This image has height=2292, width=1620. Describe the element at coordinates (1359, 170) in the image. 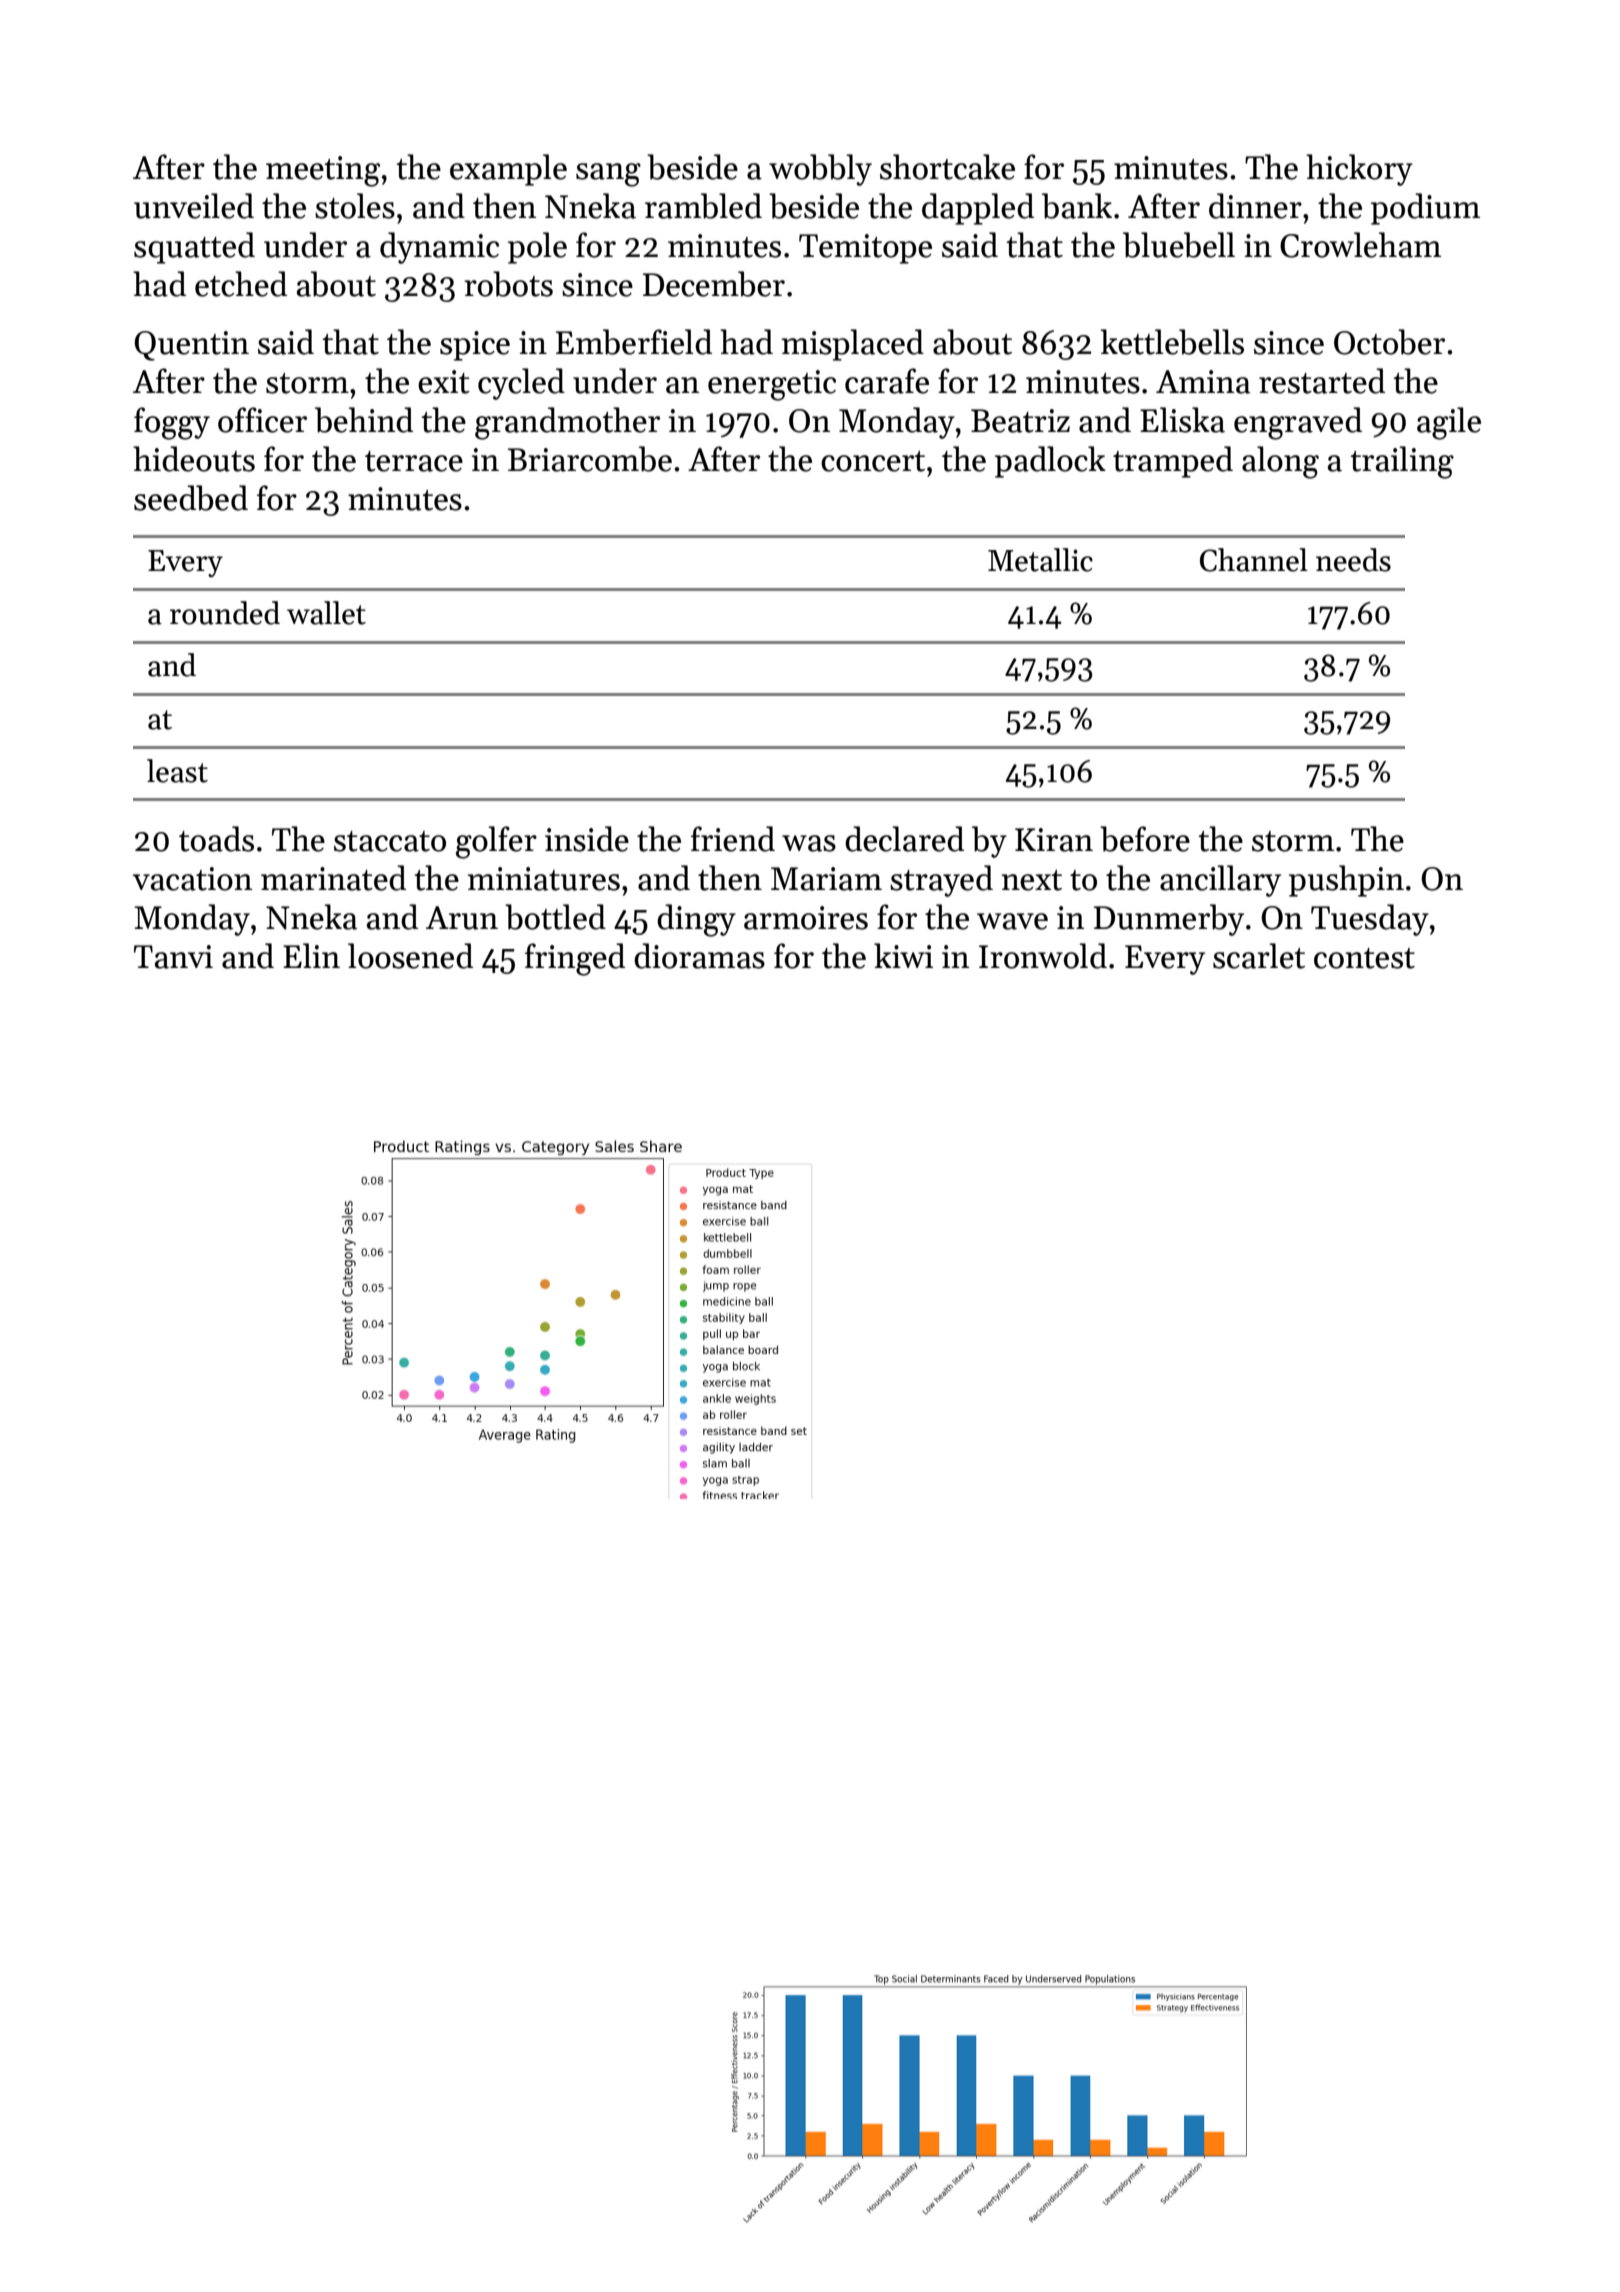

I see `hickory` at that location.
